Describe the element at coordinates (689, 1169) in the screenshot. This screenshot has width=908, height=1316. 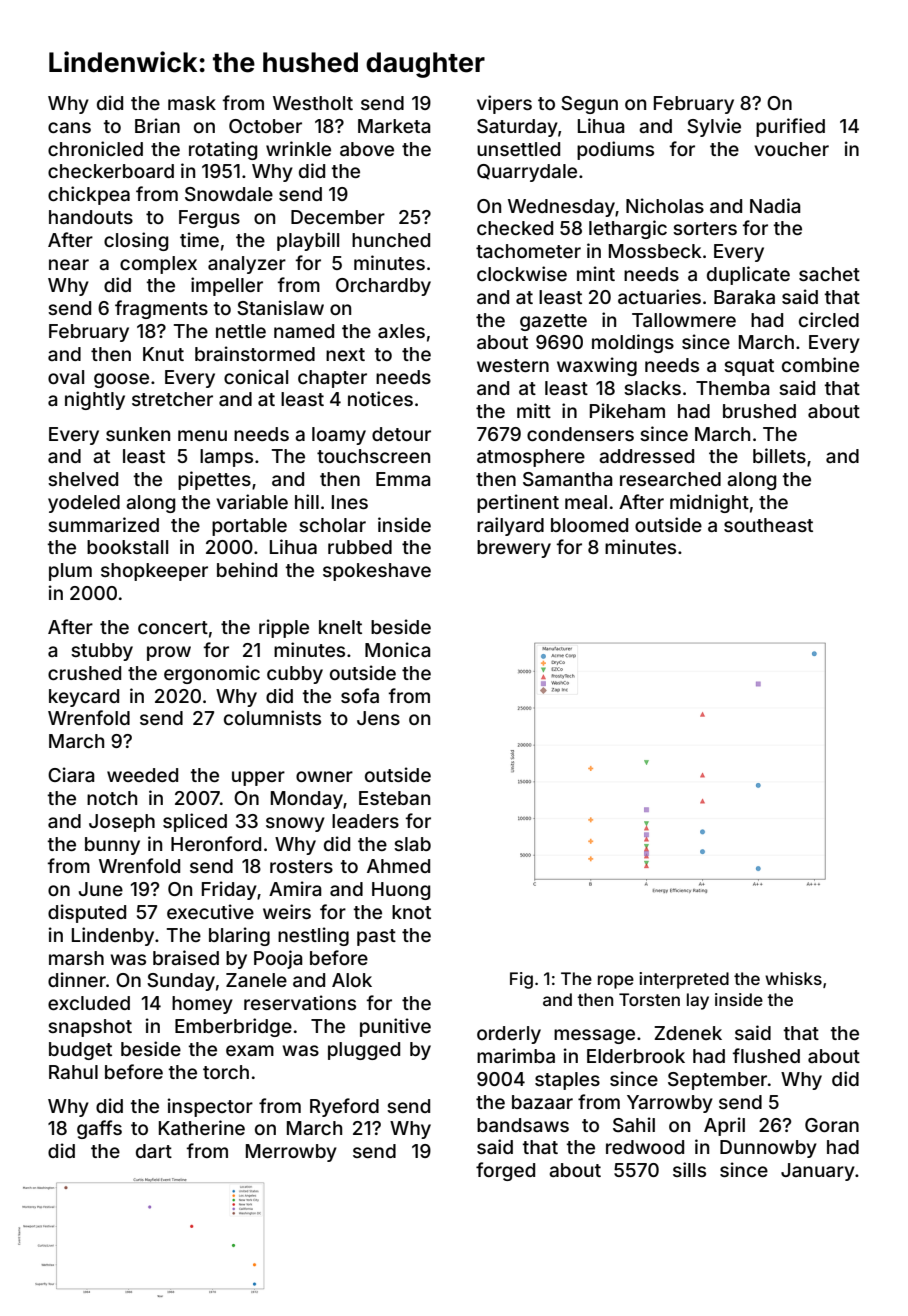
I see `sills` at that location.
